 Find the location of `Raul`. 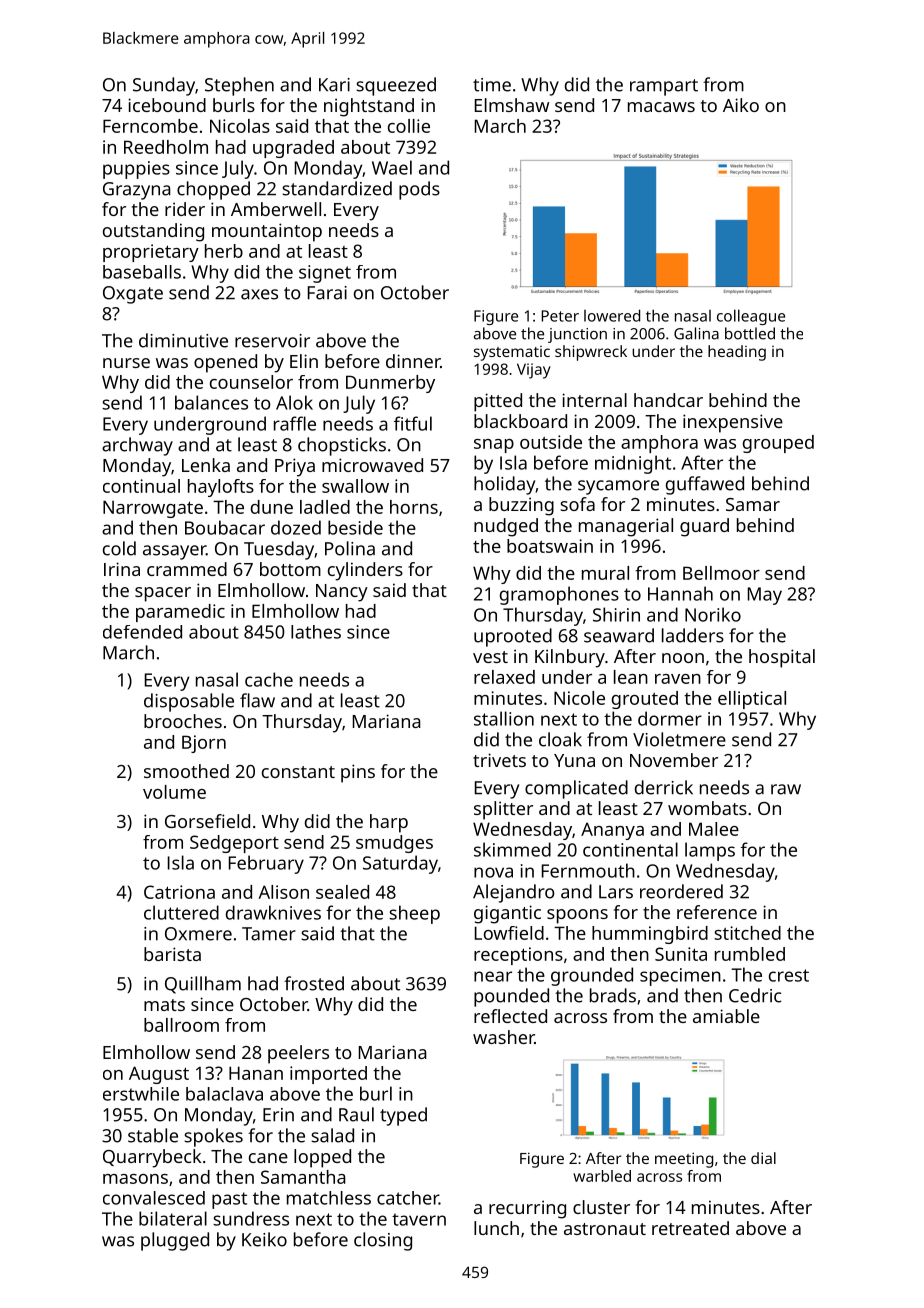

Raul is located at coordinates (356, 1114).
